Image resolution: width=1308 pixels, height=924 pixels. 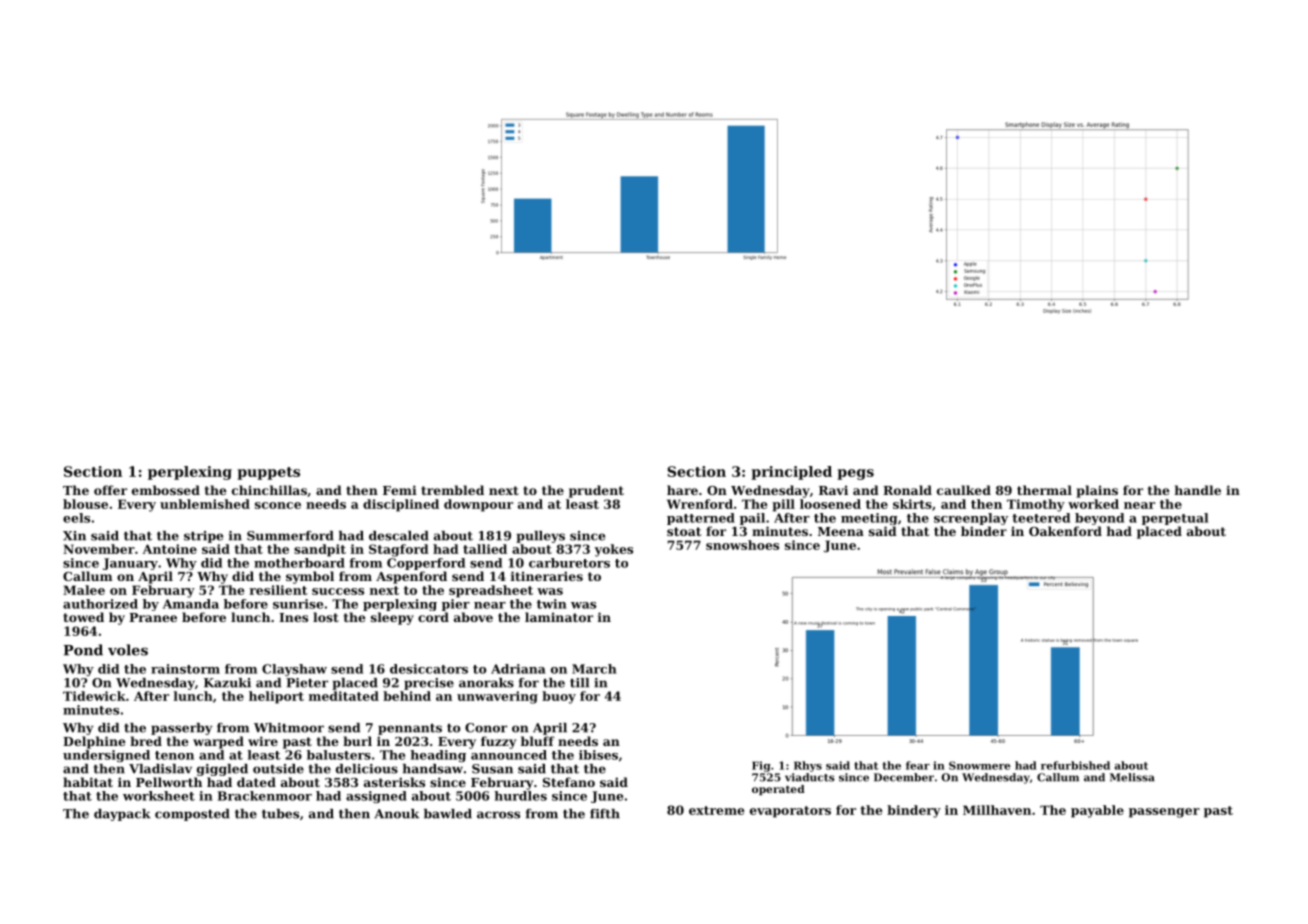 I want to click on pennants, so click(x=410, y=729).
